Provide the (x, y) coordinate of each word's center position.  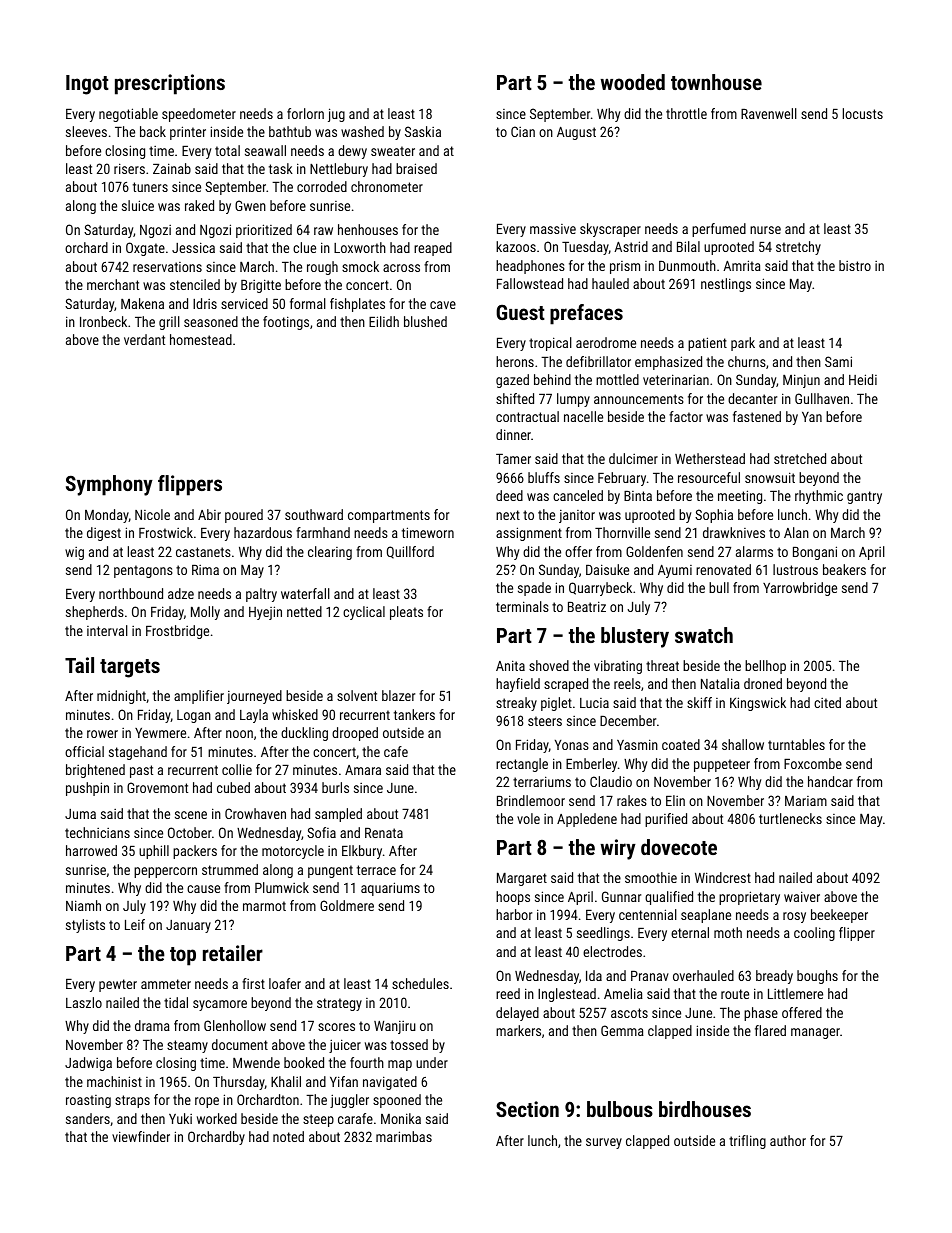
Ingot (87, 85)
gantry (864, 497)
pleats (406, 613)
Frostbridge (177, 632)
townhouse (716, 82)
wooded (632, 82)
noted (288, 1136)
